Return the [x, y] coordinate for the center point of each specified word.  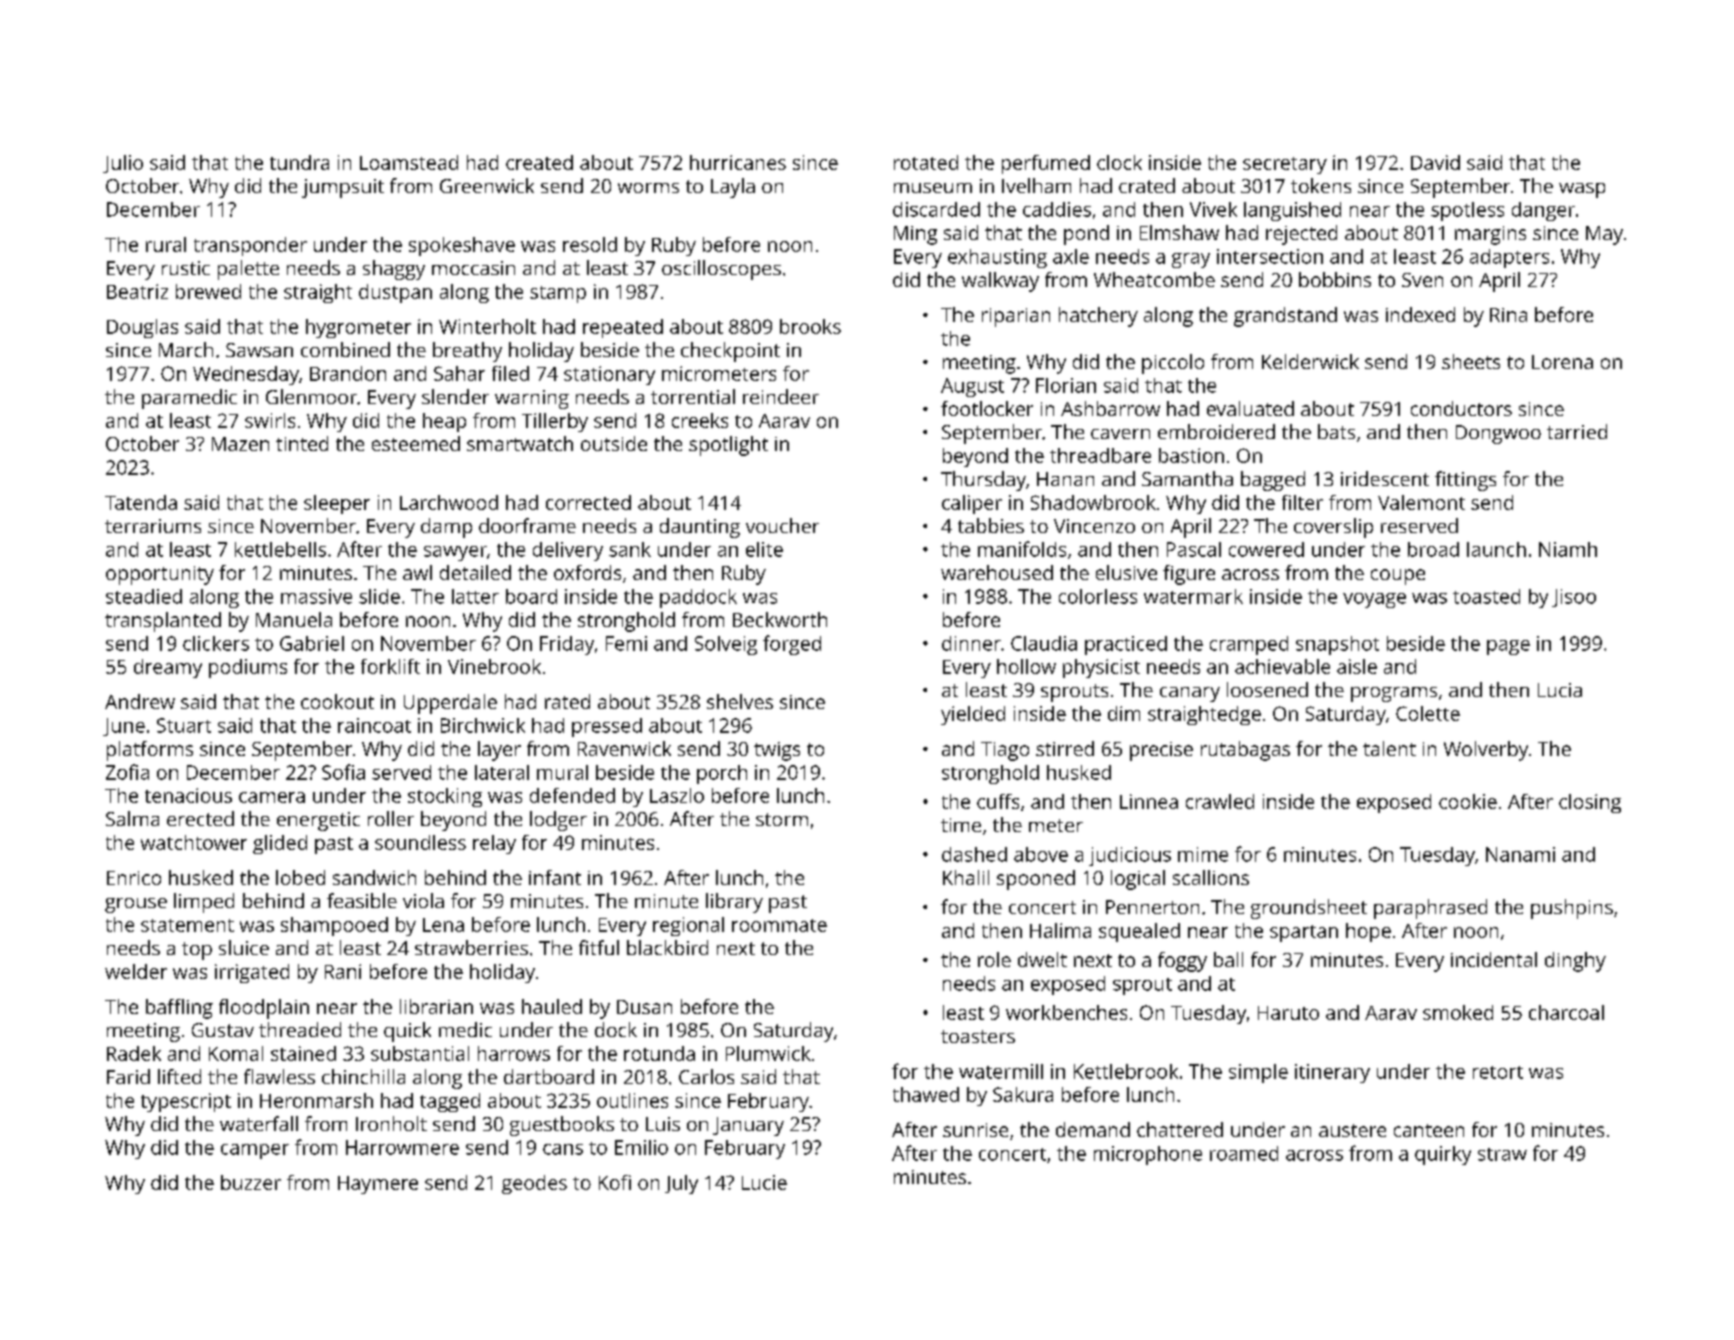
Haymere [378, 1185]
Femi [626, 643]
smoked [1458, 1012]
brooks [810, 326]
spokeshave [462, 246]
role [994, 959]
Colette [1428, 713]
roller [391, 818]
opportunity [160, 575]
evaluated [1250, 408]
